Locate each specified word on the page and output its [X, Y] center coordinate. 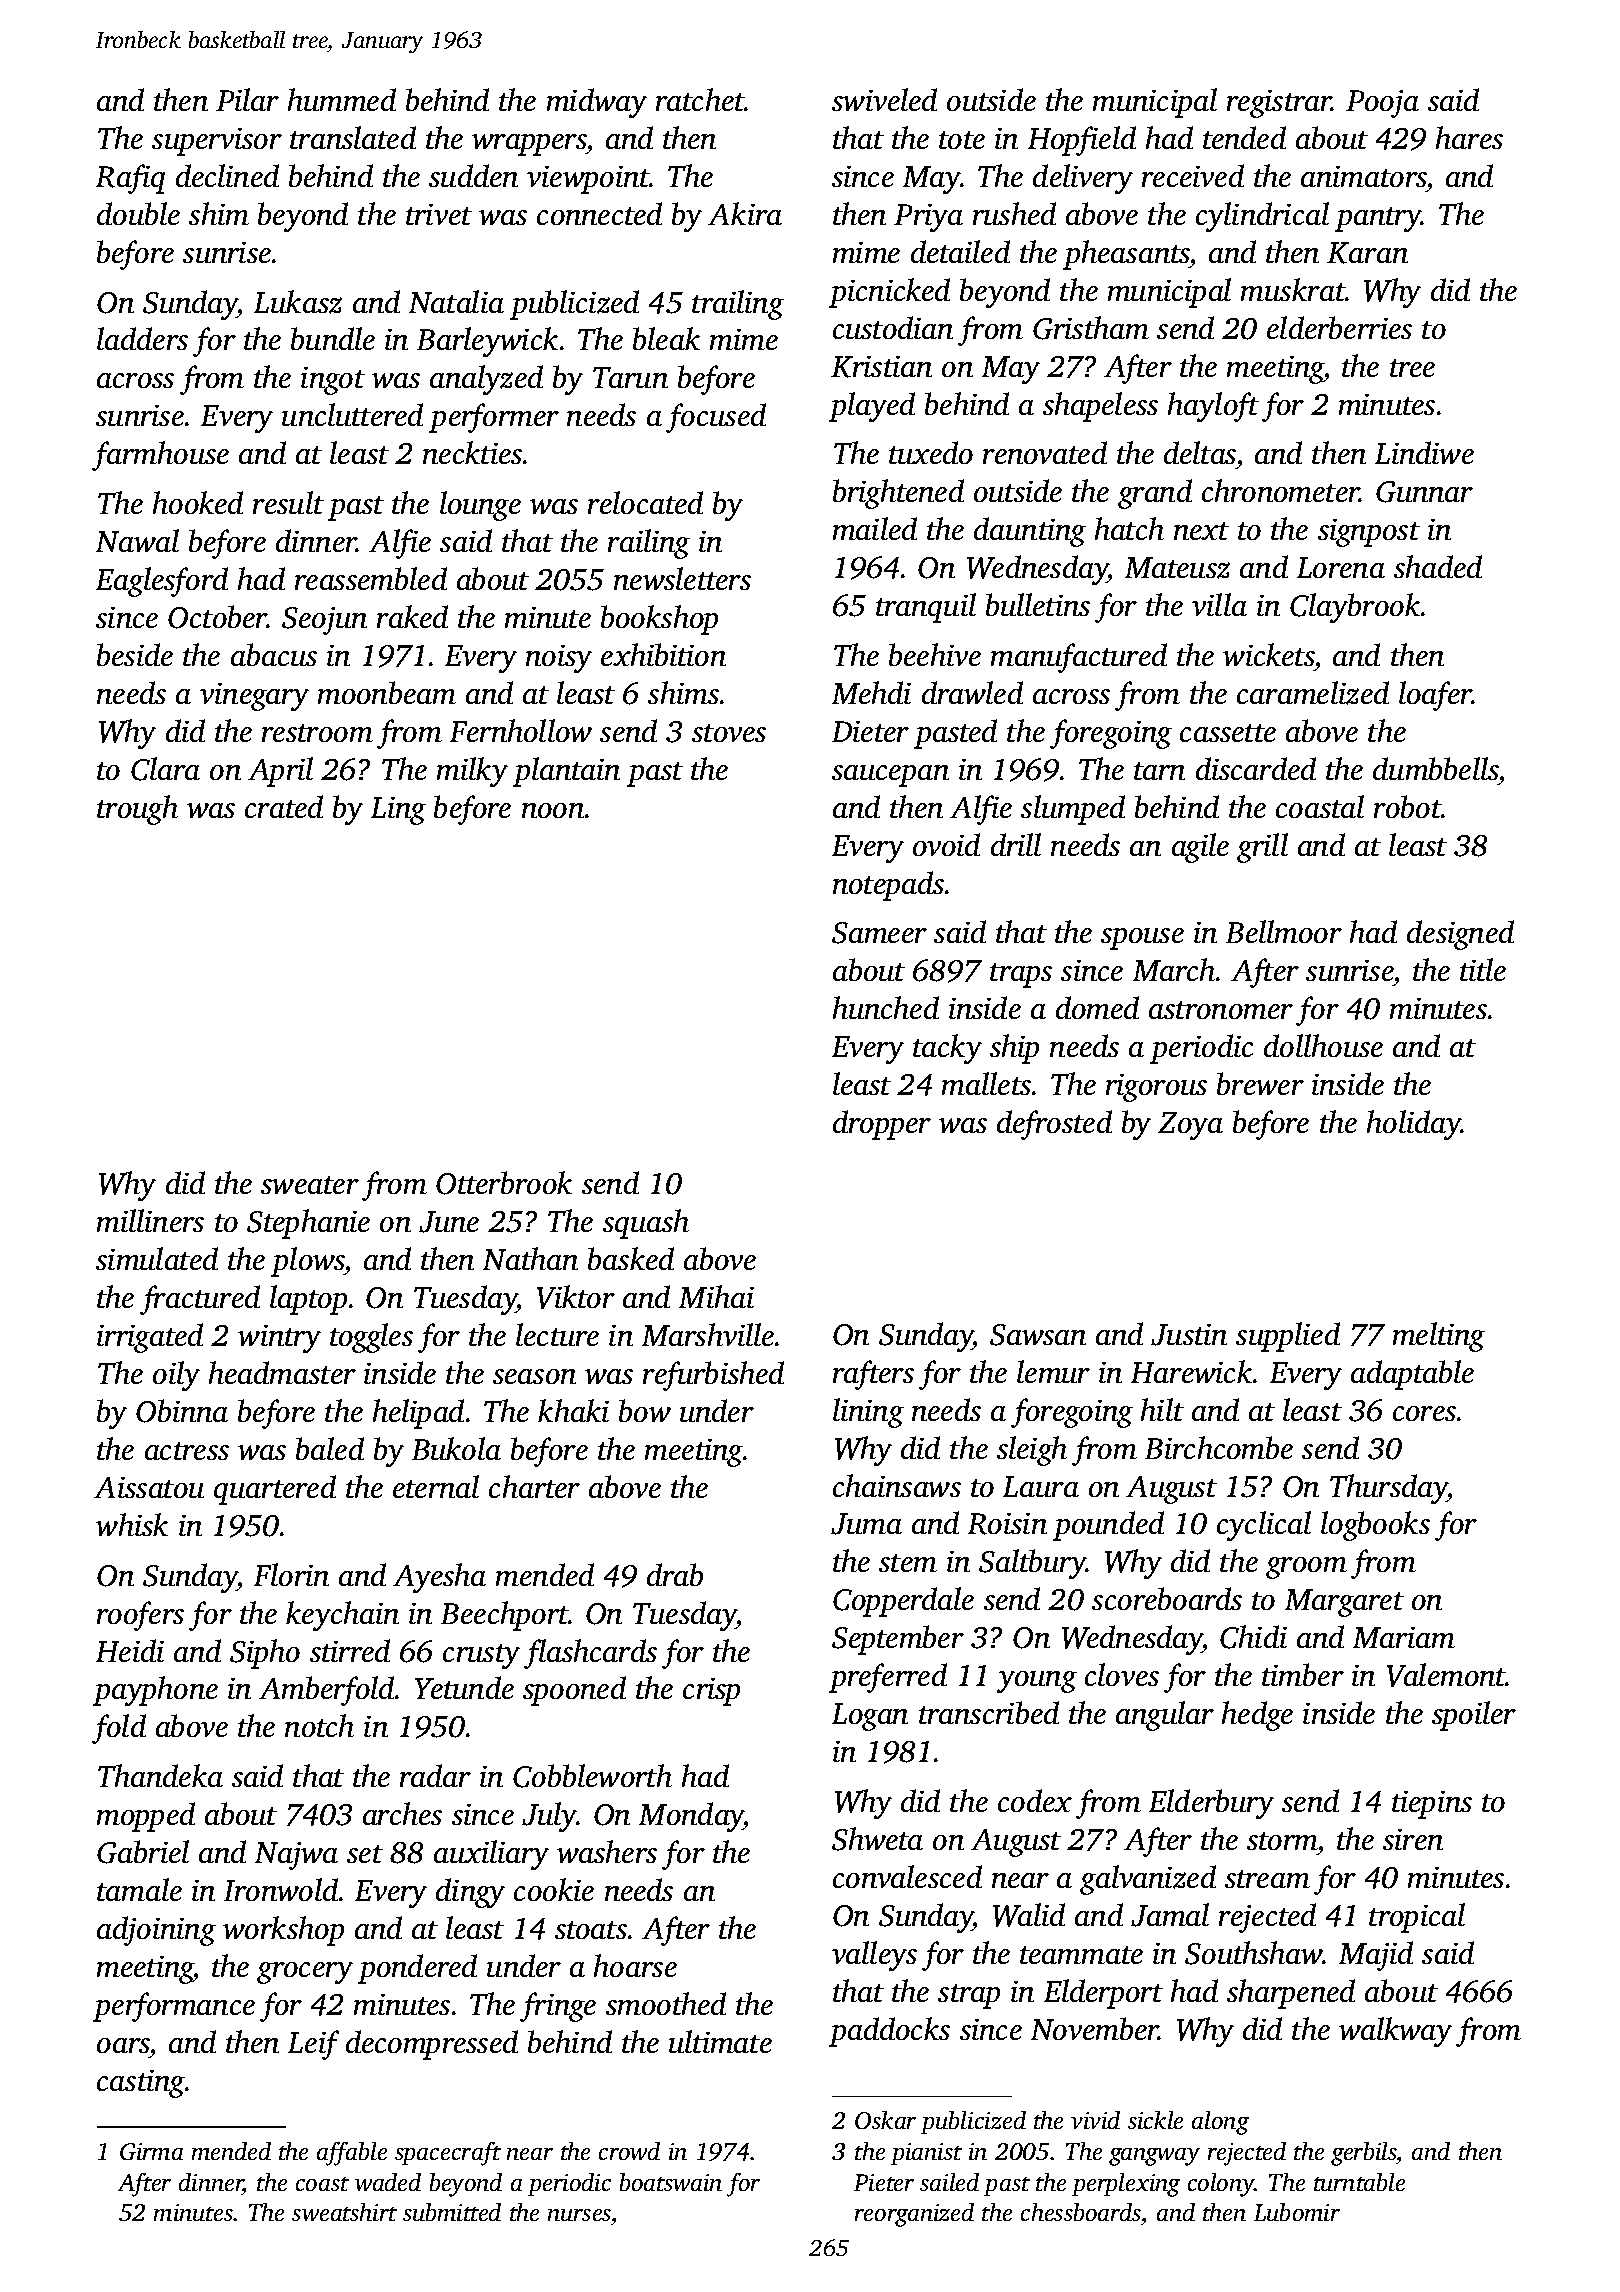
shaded [1438, 566]
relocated [645, 502]
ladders [142, 338]
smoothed [666, 2003]
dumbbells [1436, 768]
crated [284, 806]
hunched [886, 1007]
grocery [305, 1973]
